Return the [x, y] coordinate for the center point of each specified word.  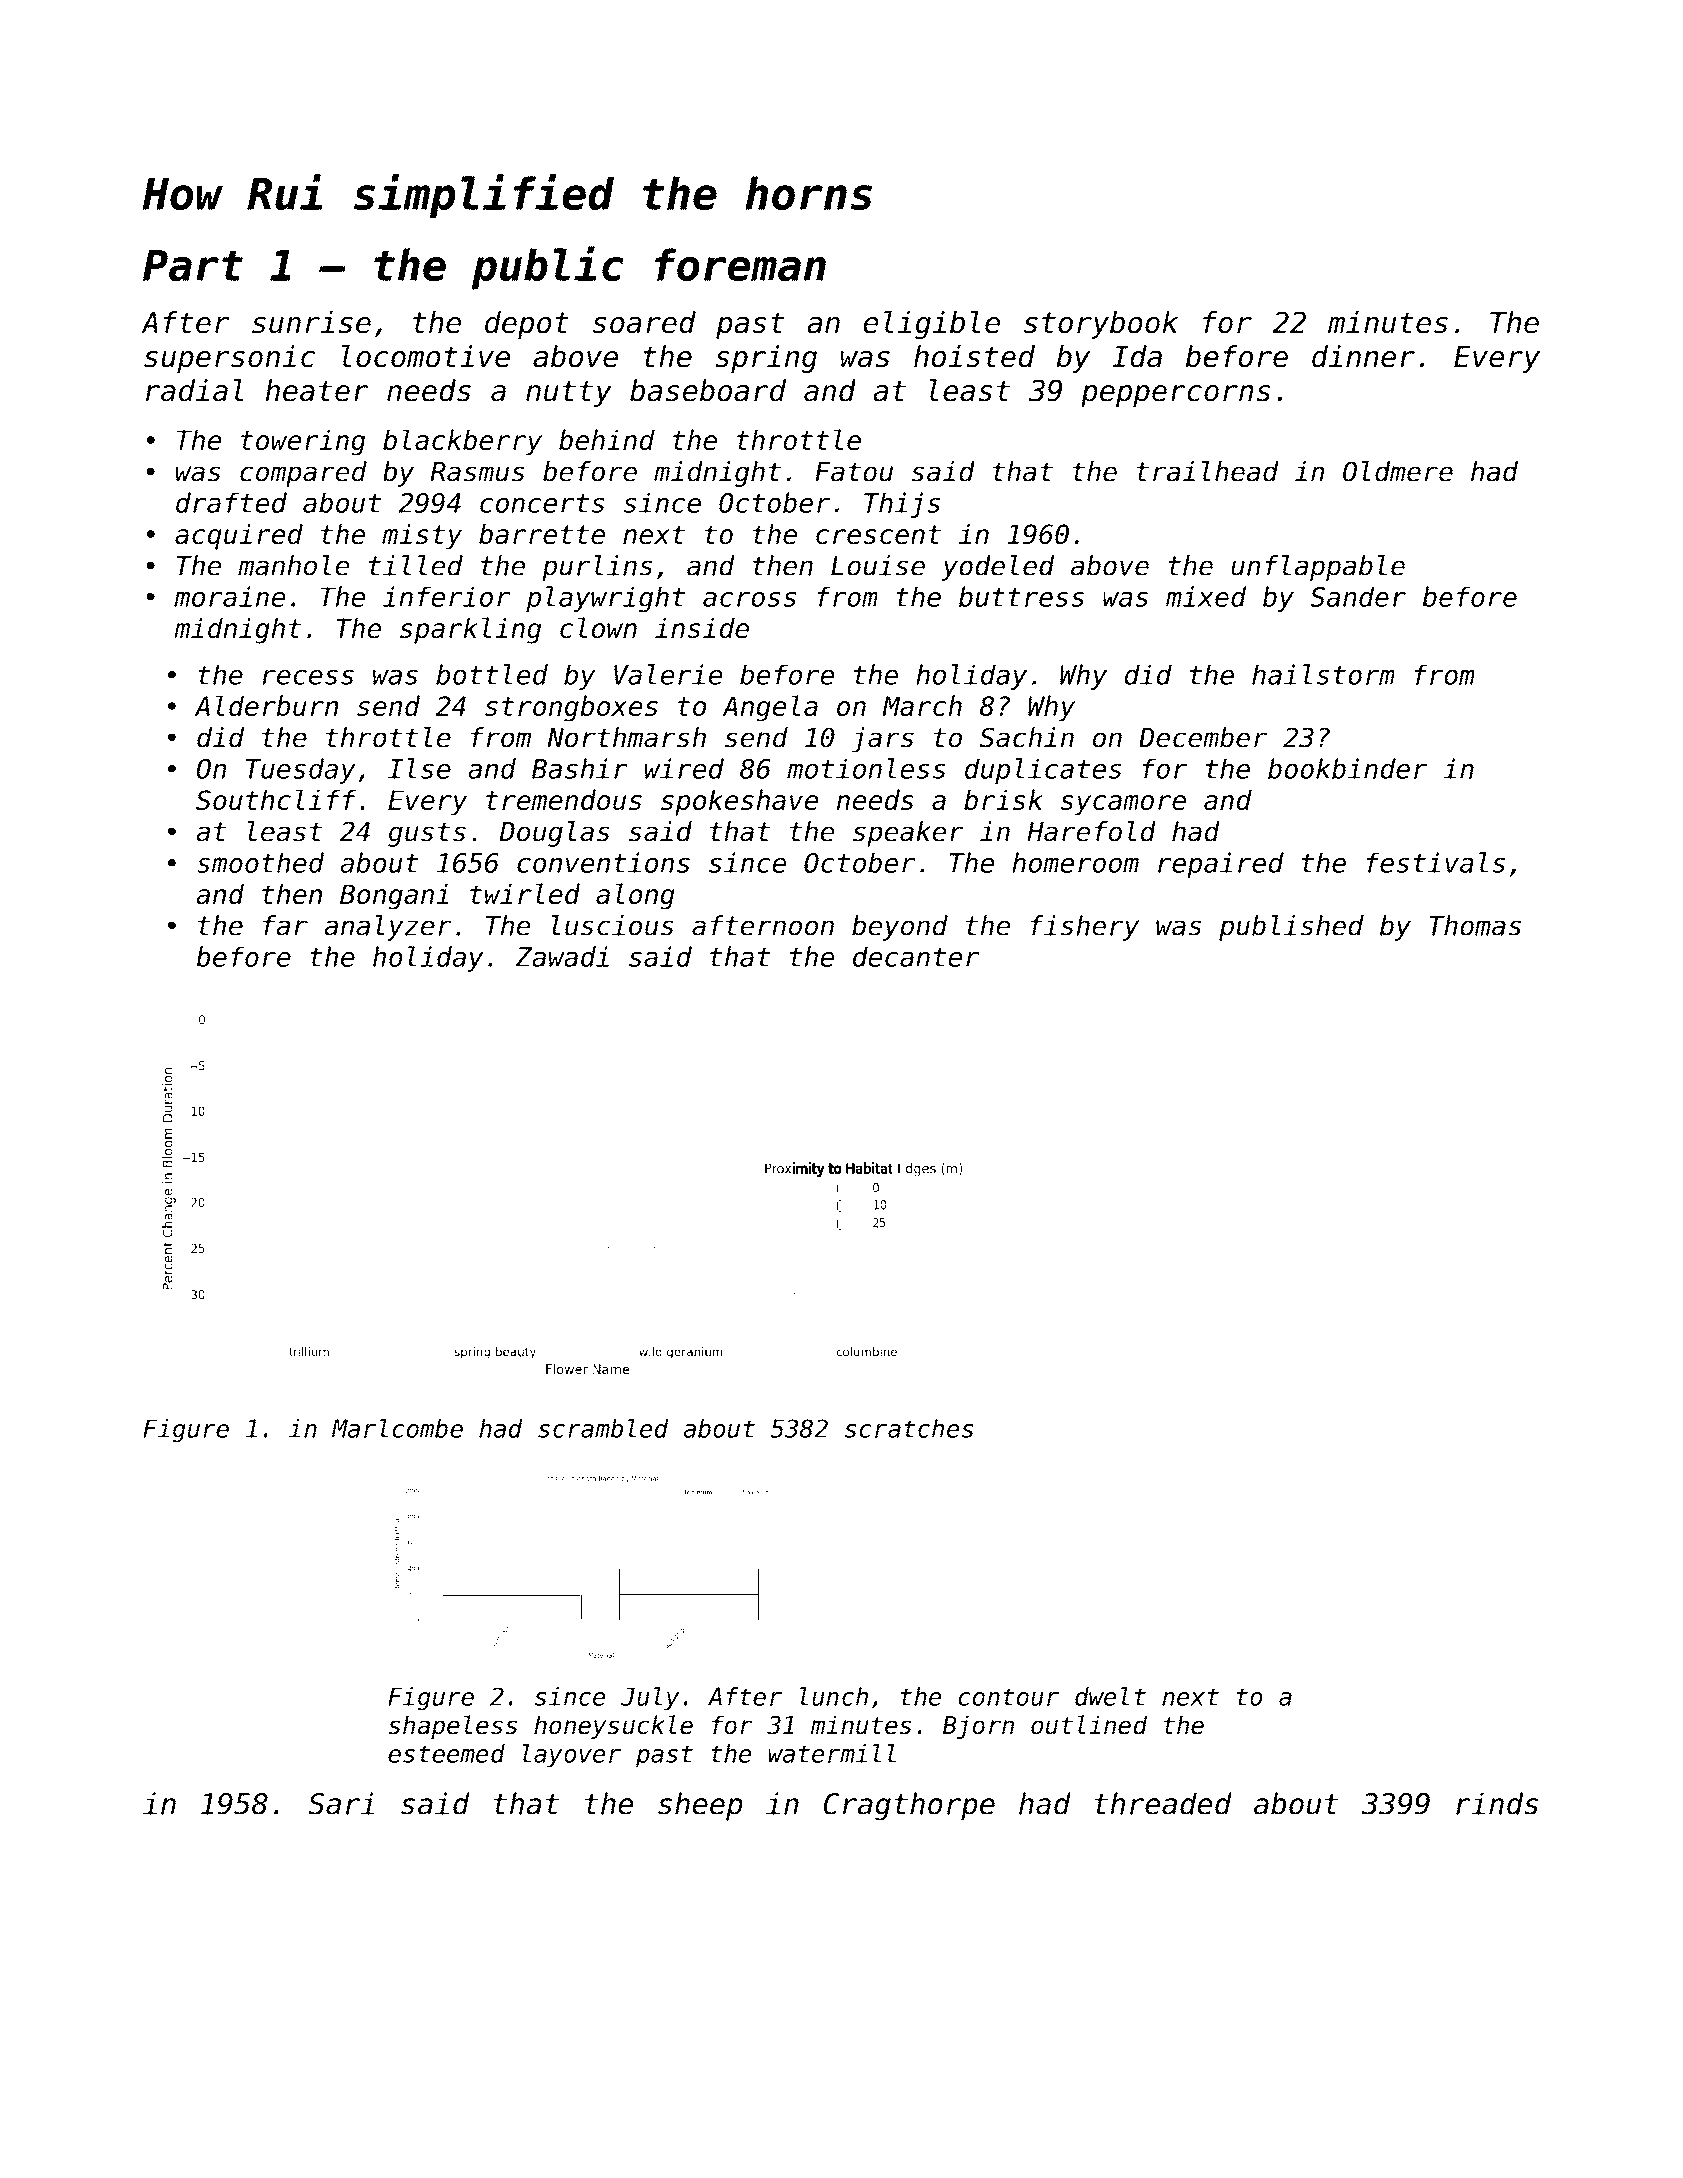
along [635, 896]
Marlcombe [397, 1428]
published [1291, 928]
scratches [909, 1428]
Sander [1358, 596]
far [285, 925]
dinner [1363, 356]
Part [193, 265]
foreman [740, 264]
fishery [1085, 928]
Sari [341, 1803]
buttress [1021, 596]
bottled [492, 674]
